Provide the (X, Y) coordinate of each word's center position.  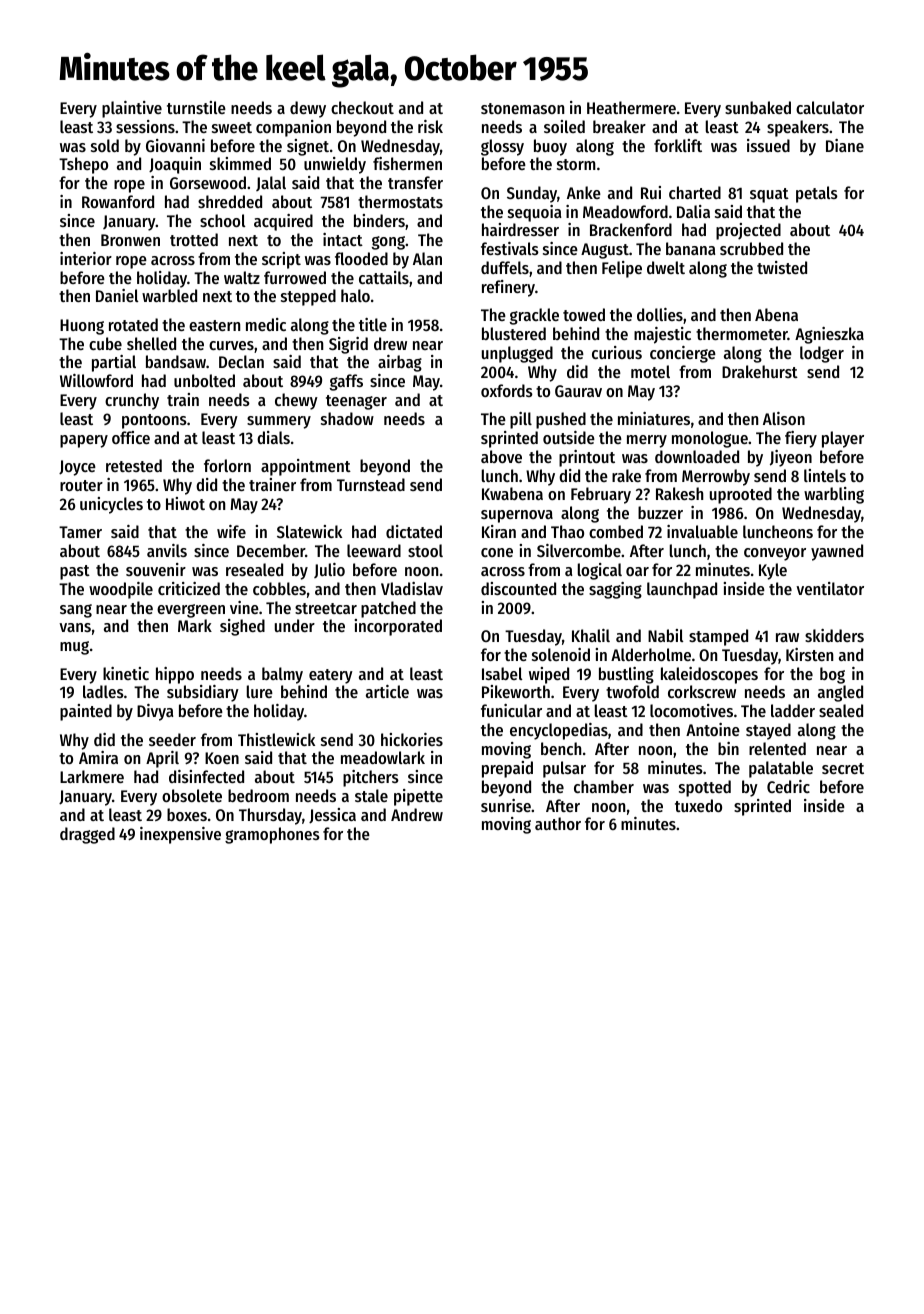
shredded (230, 201)
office (131, 437)
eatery (331, 676)
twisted (782, 267)
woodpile (121, 590)
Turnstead (371, 484)
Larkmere (92, 776)
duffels (505, 267)
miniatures (654, 418)
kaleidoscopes (709, 675)
